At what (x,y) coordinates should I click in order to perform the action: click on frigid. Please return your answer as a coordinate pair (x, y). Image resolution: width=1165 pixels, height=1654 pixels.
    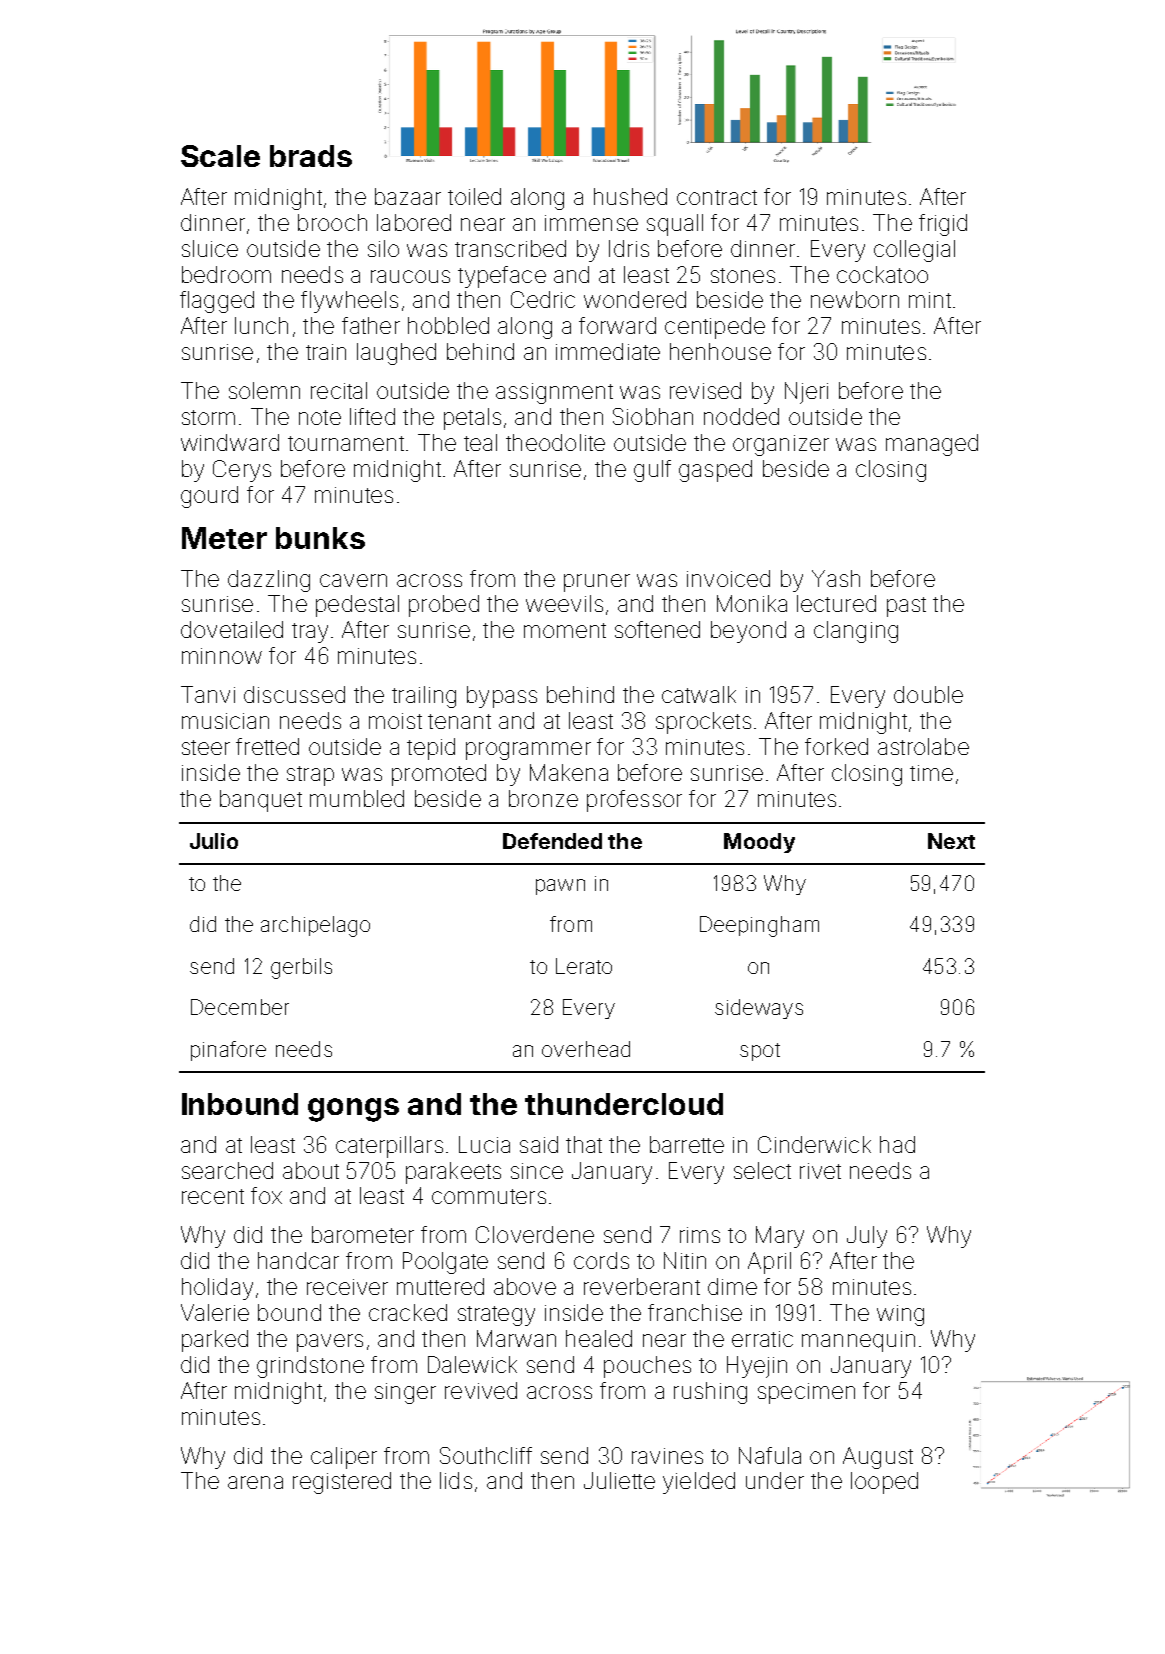
    Looking at the image, I should click on (943, 225).
